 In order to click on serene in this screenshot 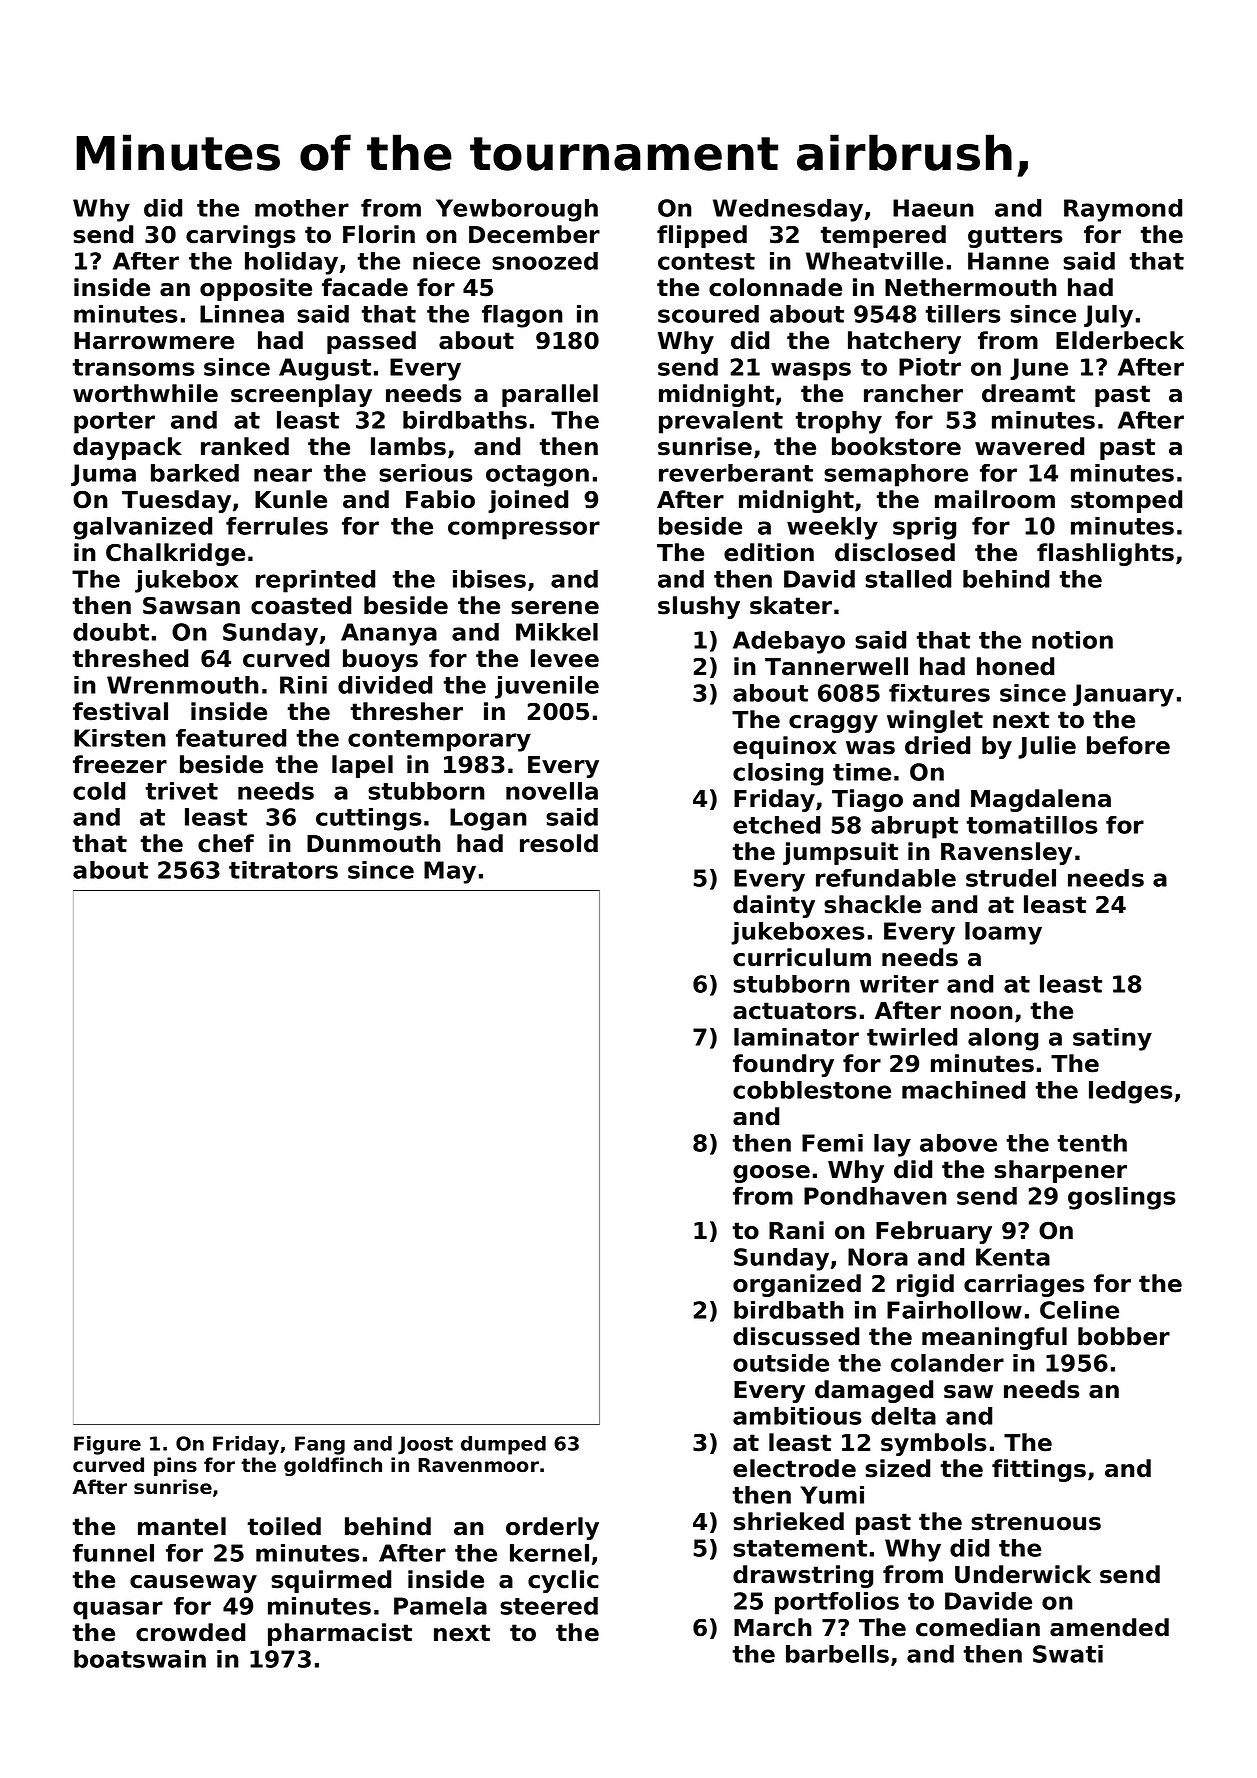, I will do `click(555, 608)`.
